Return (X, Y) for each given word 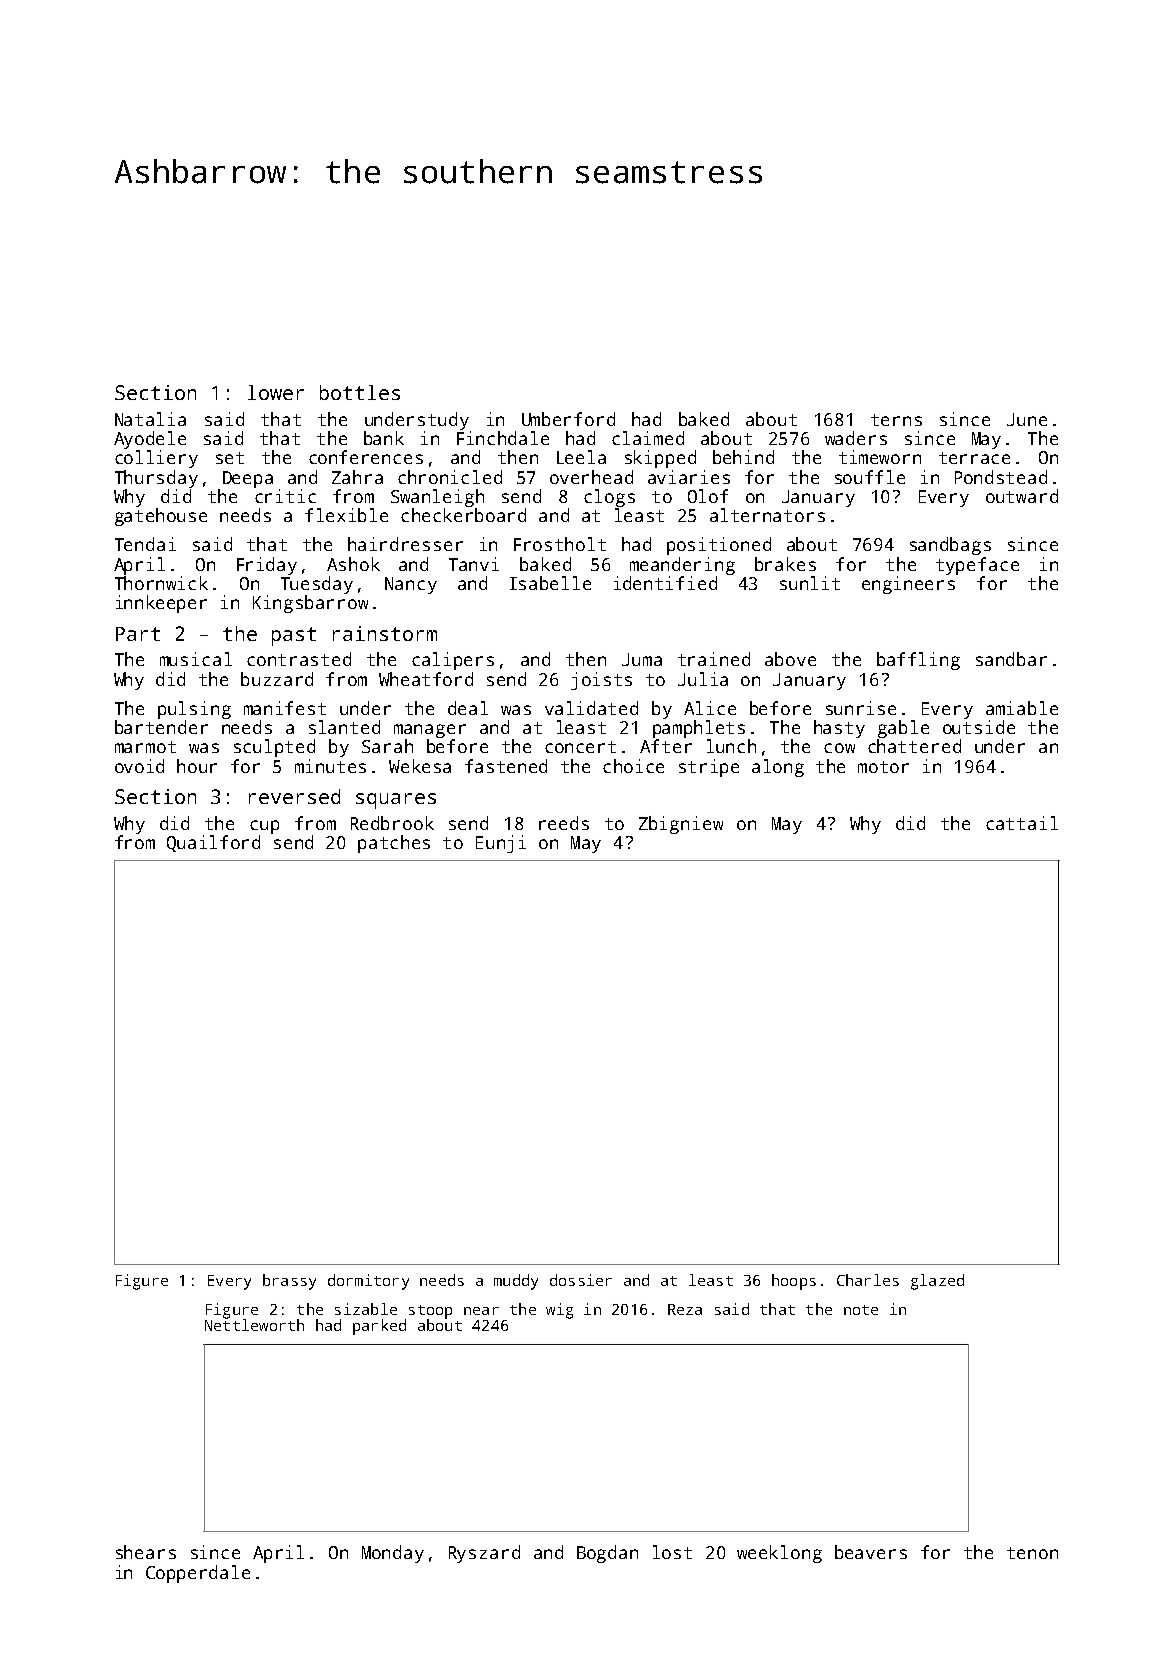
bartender (161, 727)
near (481, 1311)
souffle (870, 477)
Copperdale (198, 1574)
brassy (289, 1282)
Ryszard (484, 1554)
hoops (794, 1282)
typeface (977, 566)
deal (468, 708)
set (230, 458)
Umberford (568, 419)
